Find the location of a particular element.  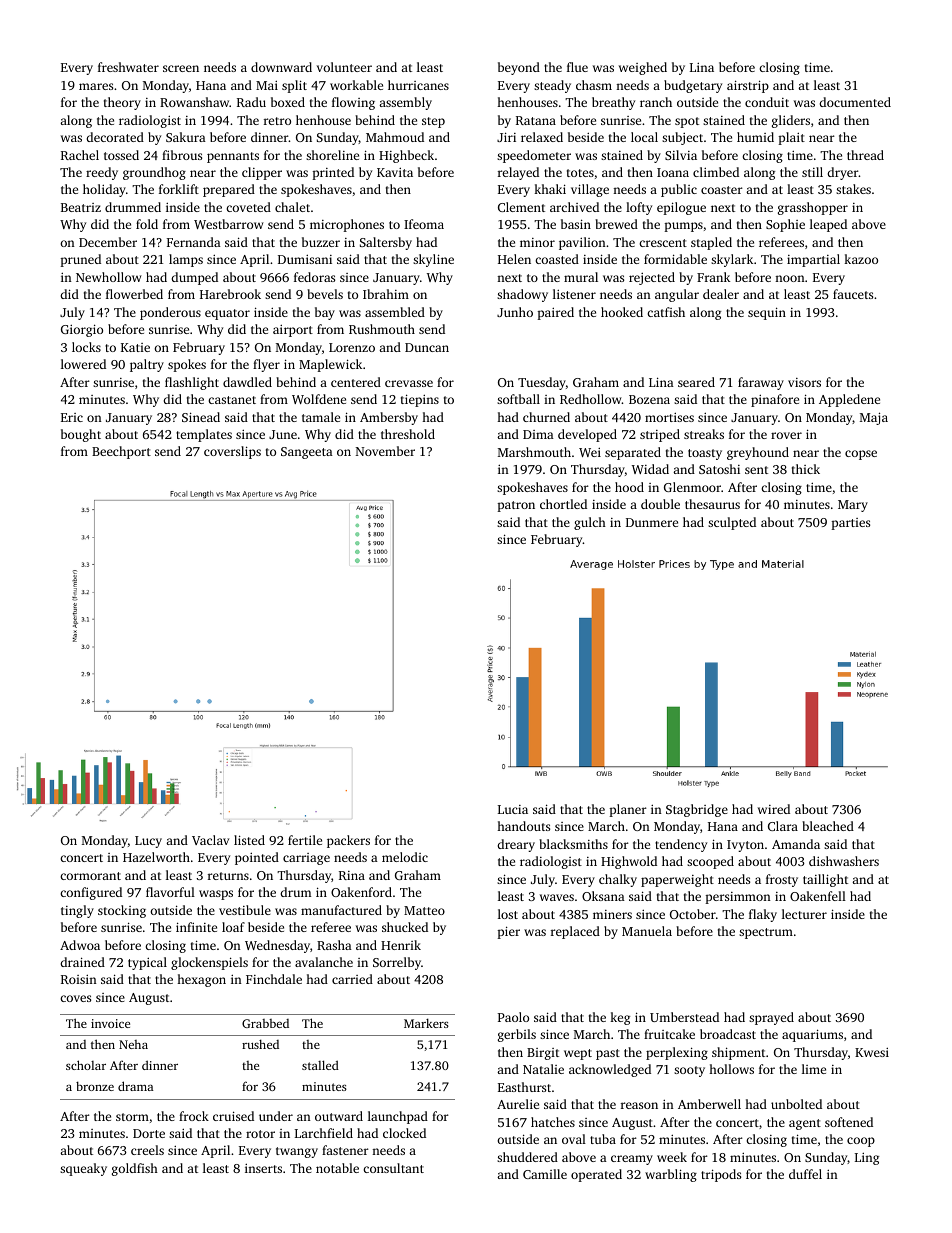

thread is located at coordinates (865, 155).
